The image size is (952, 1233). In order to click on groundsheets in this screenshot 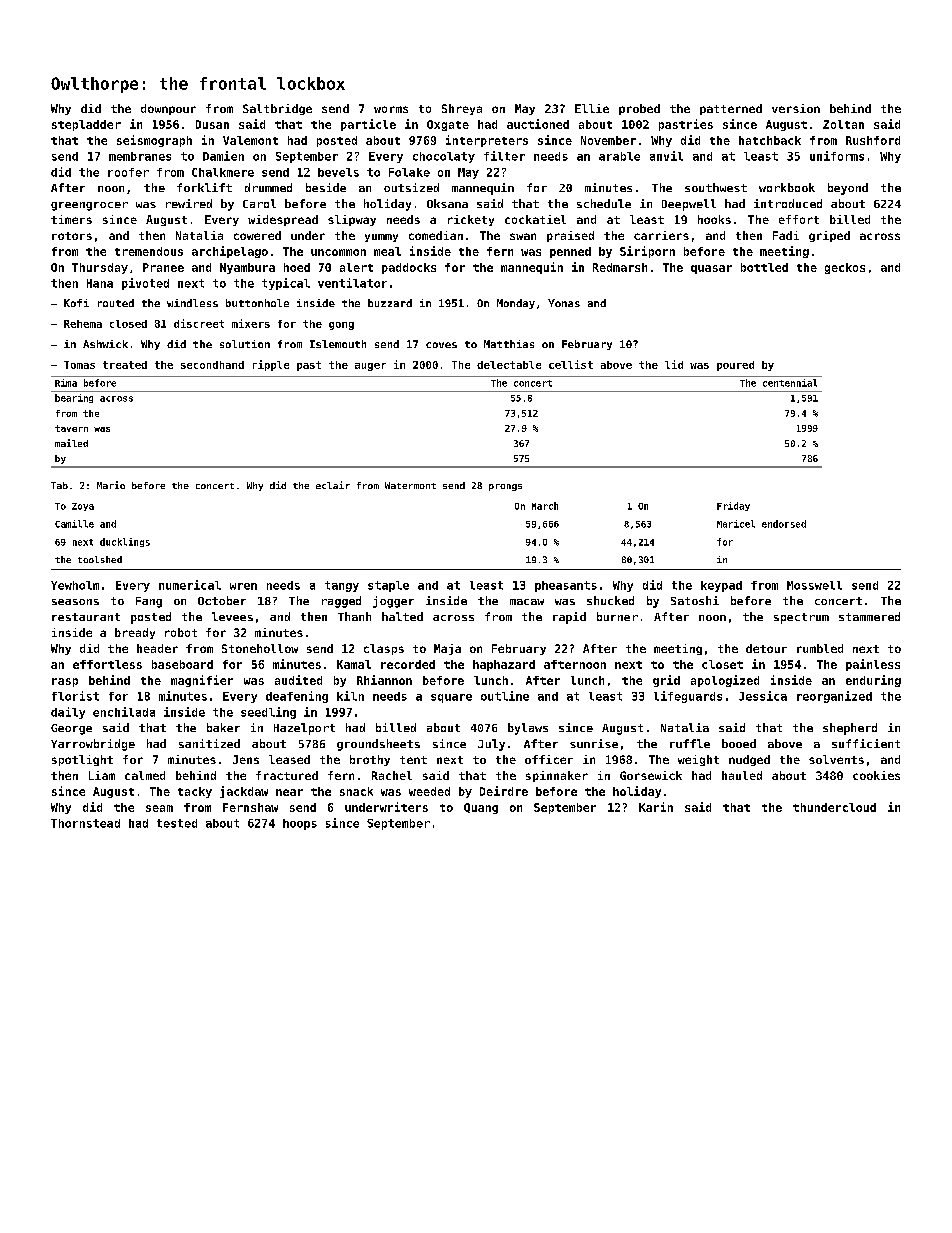, I will do `click(378, 745)`.
